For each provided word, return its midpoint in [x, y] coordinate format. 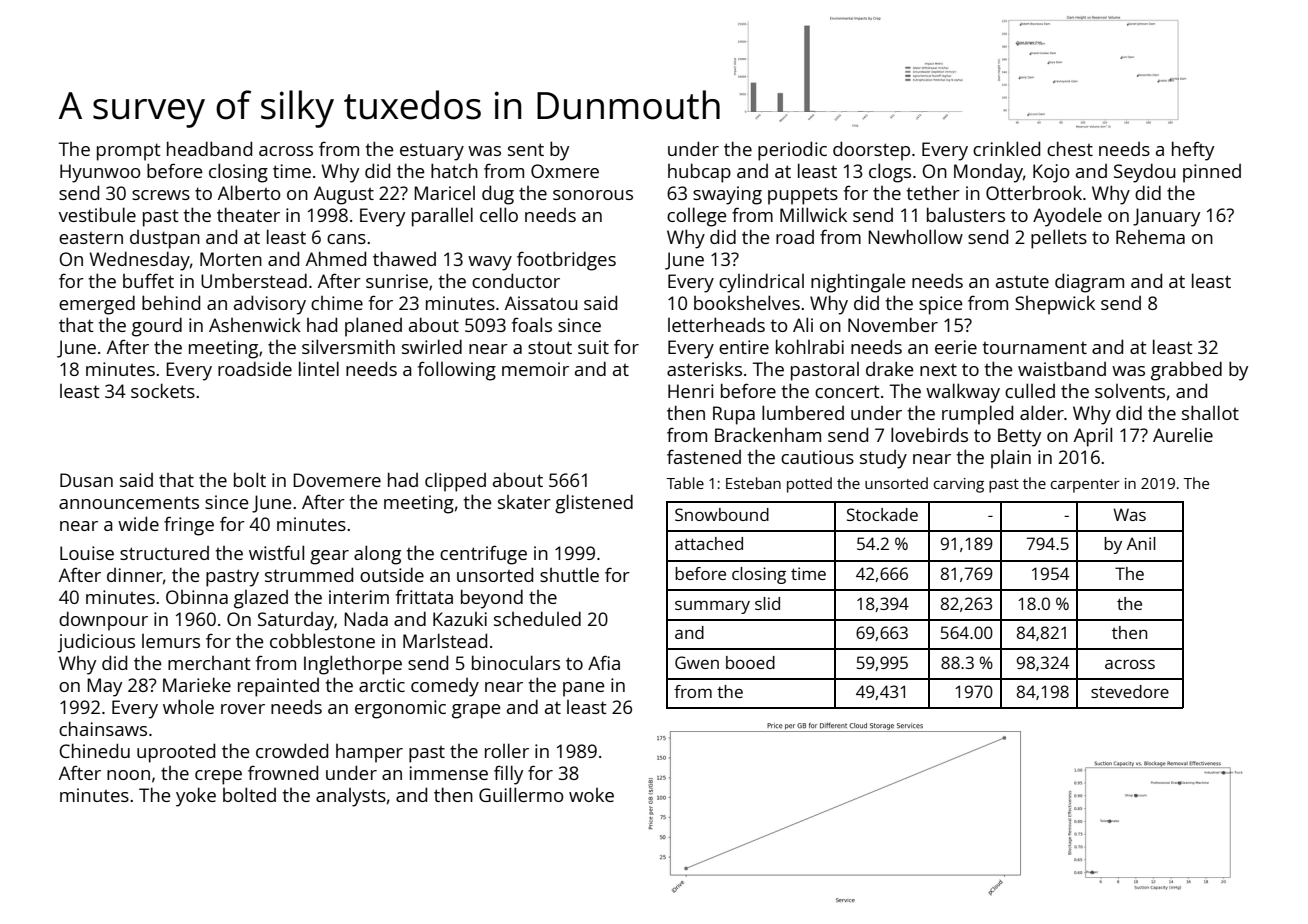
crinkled [1006, 148]
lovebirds [929, 434]
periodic [792, 151]
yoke [196, 797]
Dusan [86, 480]
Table [685, 483]
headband [209, 148]
